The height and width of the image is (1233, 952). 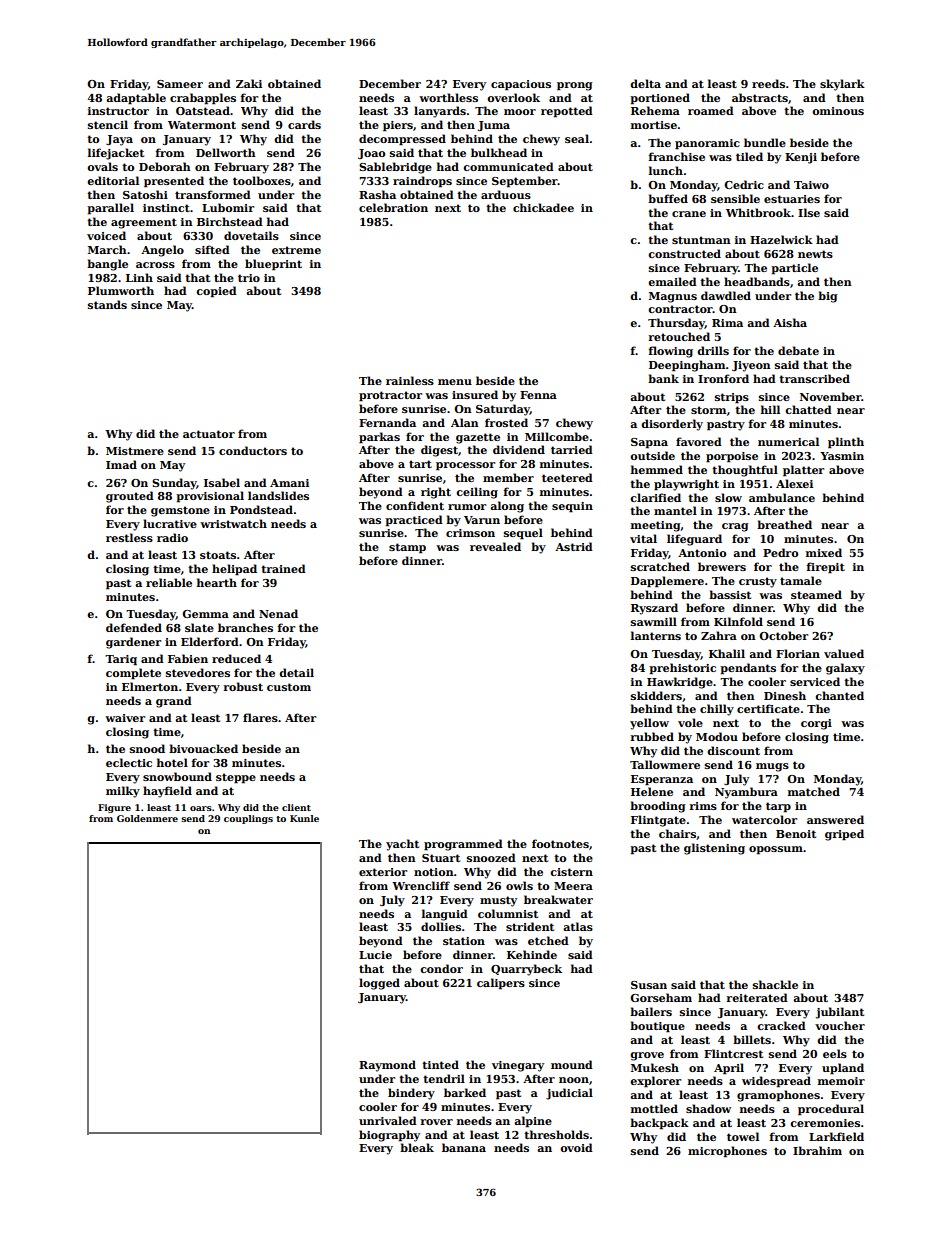 What do you see at coordinates (248, 819) in the image?
I see `couplings` at bounding box center [248, 819].
